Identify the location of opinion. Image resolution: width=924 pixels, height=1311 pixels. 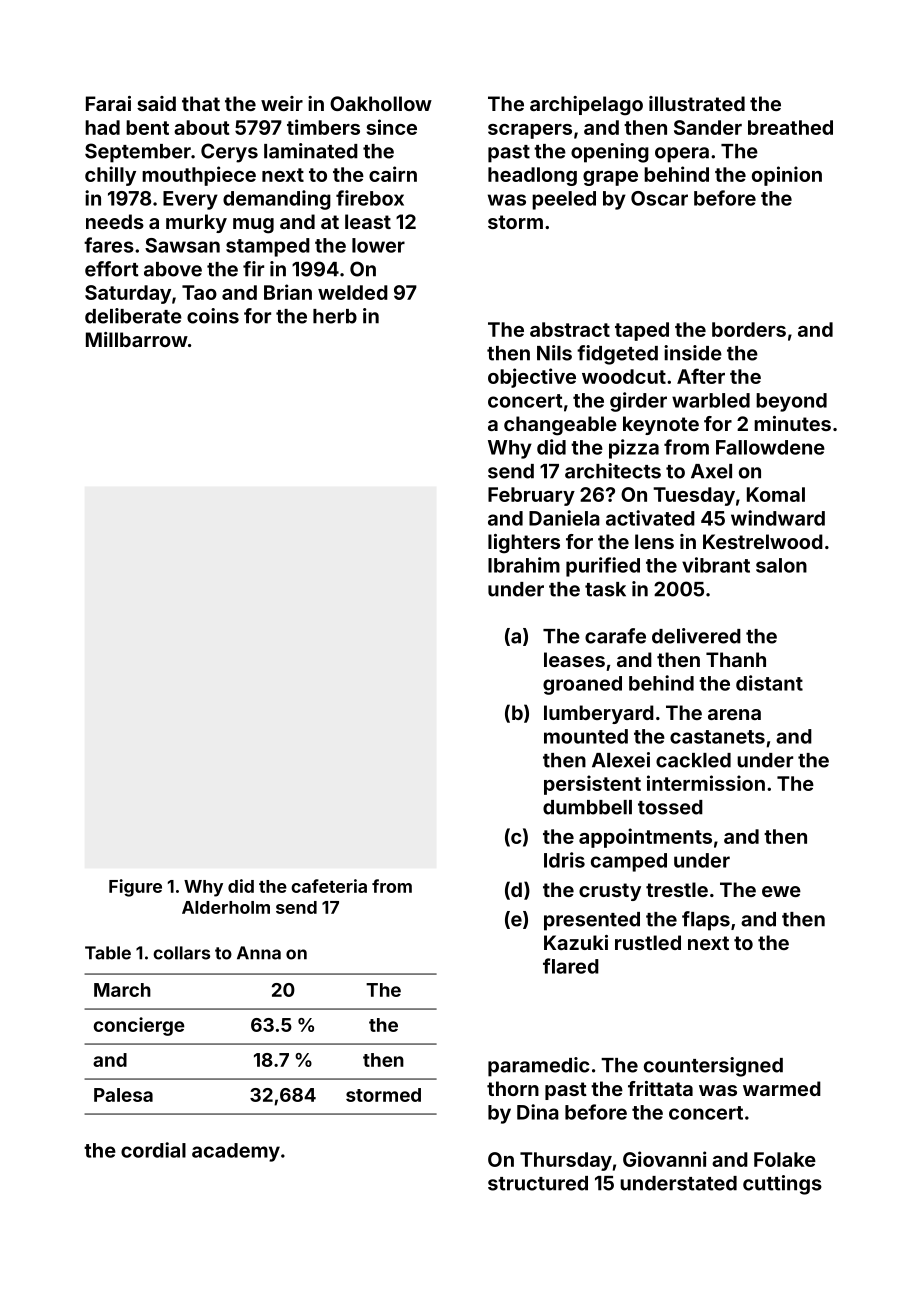
(787, 176).
